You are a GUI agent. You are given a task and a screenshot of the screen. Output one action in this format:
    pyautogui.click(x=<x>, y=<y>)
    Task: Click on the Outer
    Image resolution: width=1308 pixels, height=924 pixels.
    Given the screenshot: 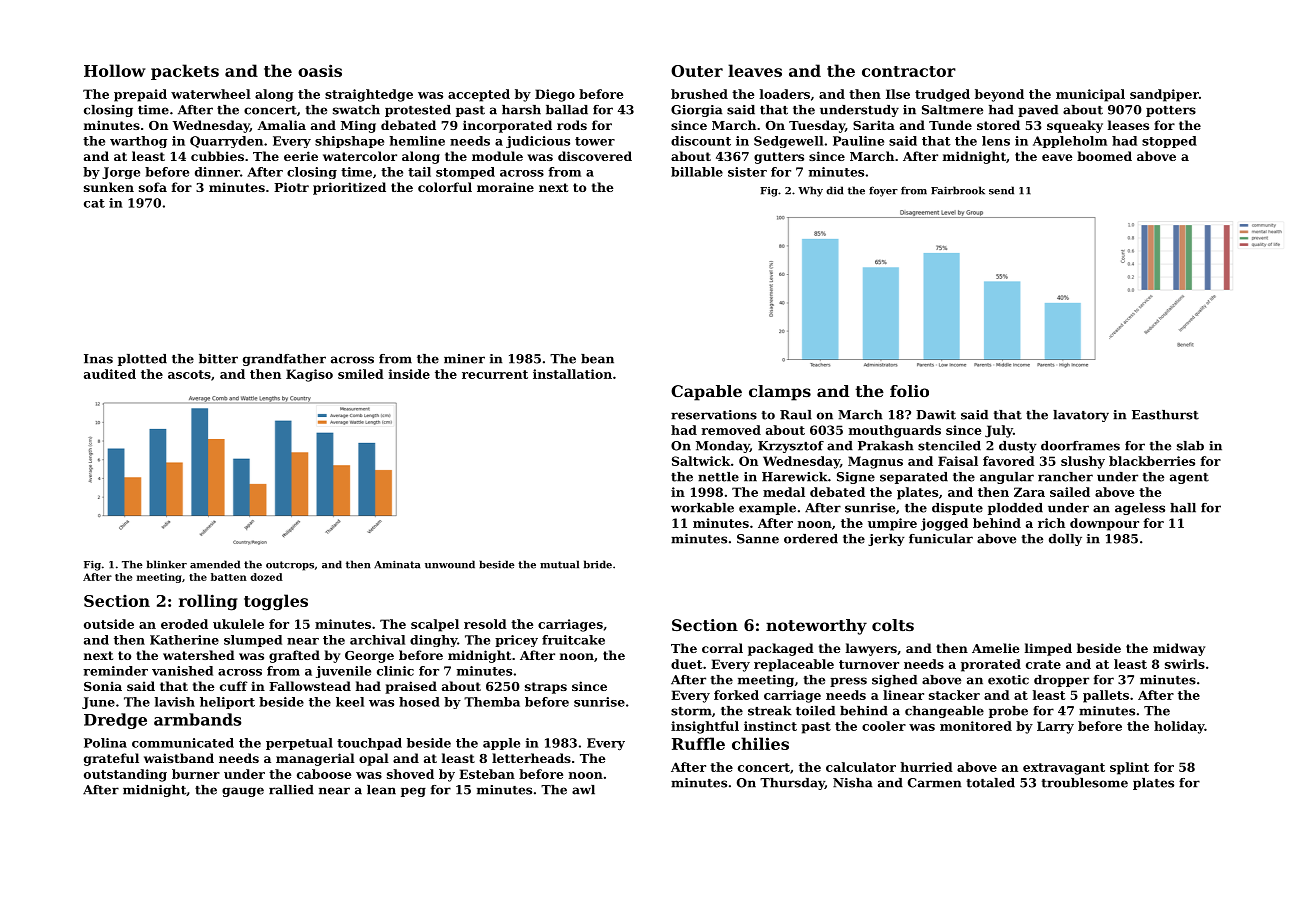 What is the action you would take?
    pyautogui.click(x=697, y=71)
